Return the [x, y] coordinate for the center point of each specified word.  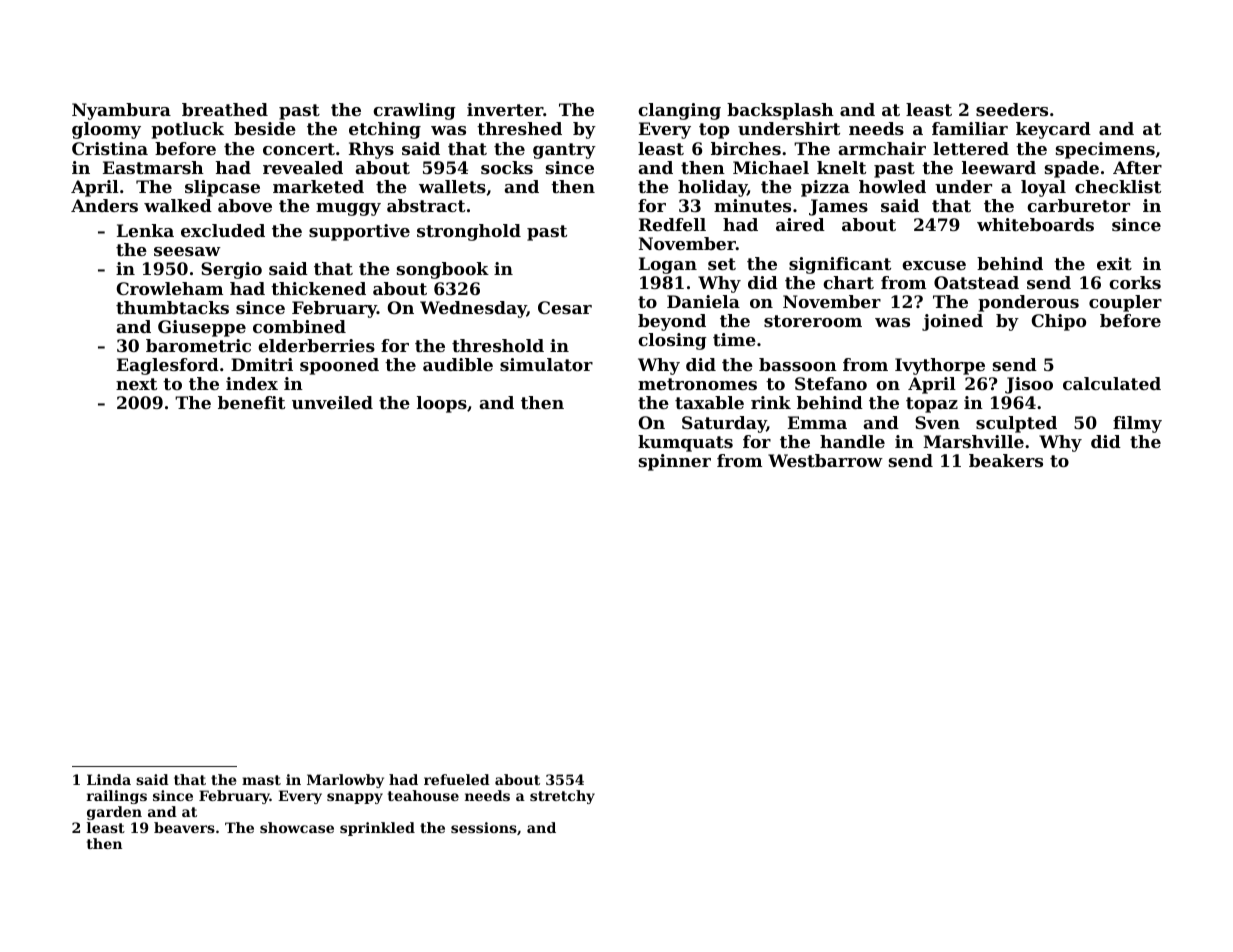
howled [892, 186]
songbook [443, 270]
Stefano [831, 383]
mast [261, 780]
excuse [934, 265]
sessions [484, 827]
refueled [457, 779]
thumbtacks [172, 307]
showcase [297, 827]
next [136, 384]
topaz [932, 405]
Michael [771, 167]
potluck [187, 130]
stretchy [562, 797]
